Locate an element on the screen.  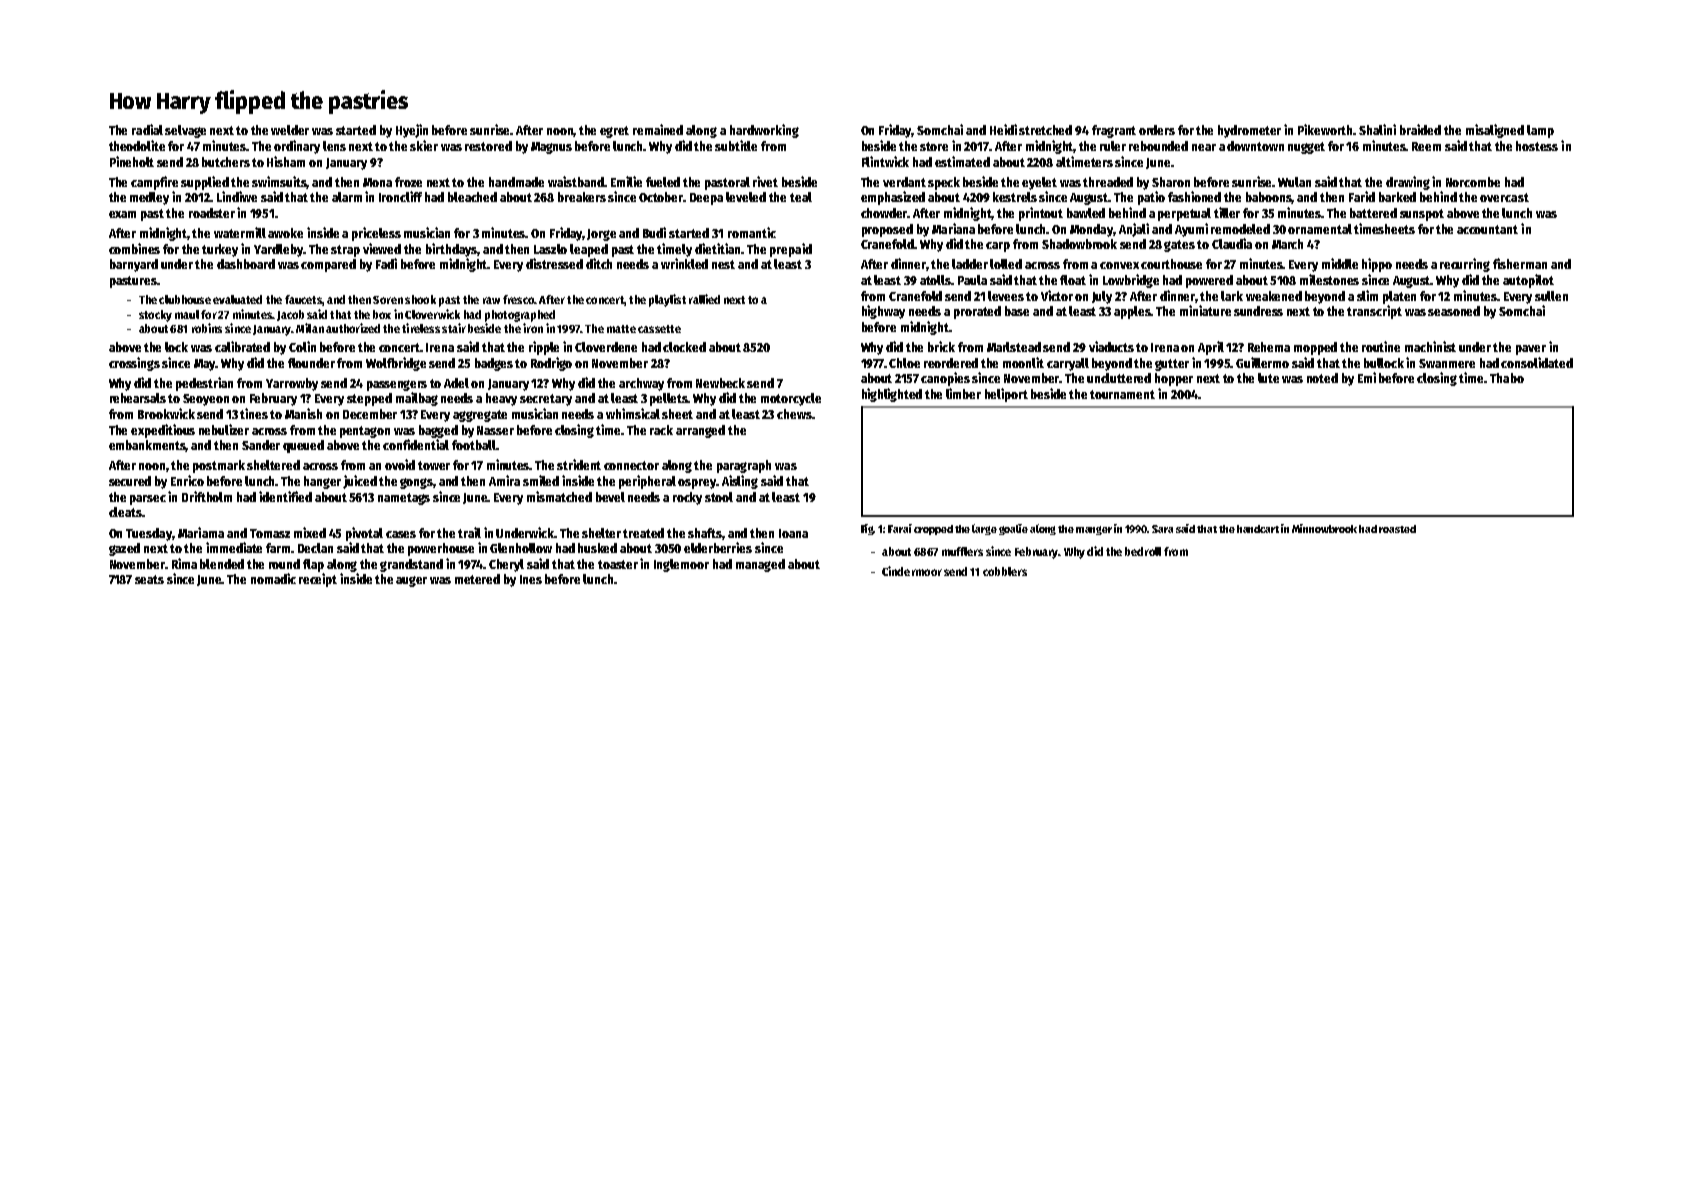
connector is located at coordinates (631, 465).
